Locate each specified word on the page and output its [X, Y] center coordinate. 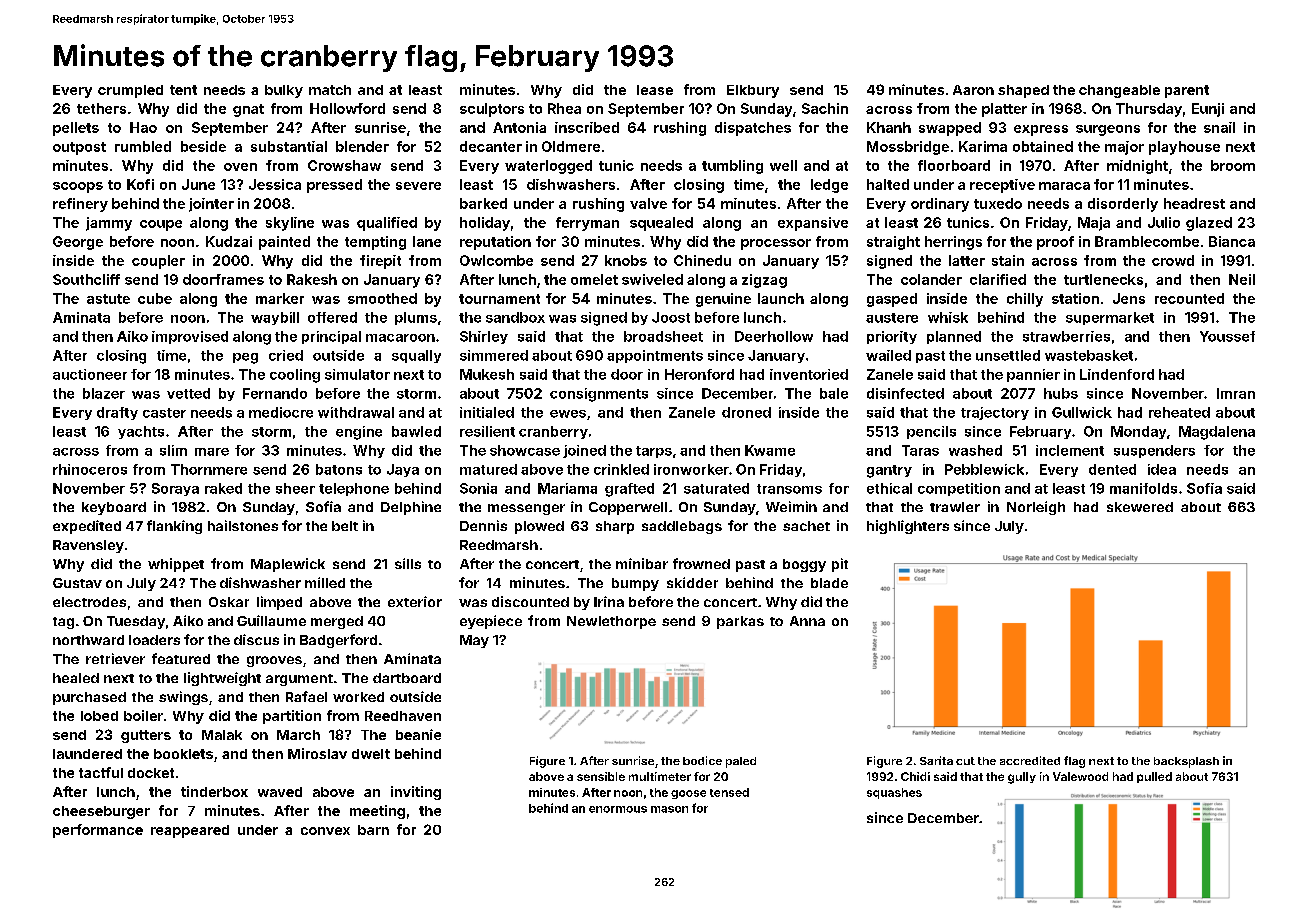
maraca [1064, 186]
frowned [701, 563]
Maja [1094, 224]
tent [183, 90]
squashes [894, 793]
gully [1022, 778]
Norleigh [1036, 508]
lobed [99, 716]
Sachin [825, 108]
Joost [671, 317]
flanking [174, 527]
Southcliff [86, 279]
